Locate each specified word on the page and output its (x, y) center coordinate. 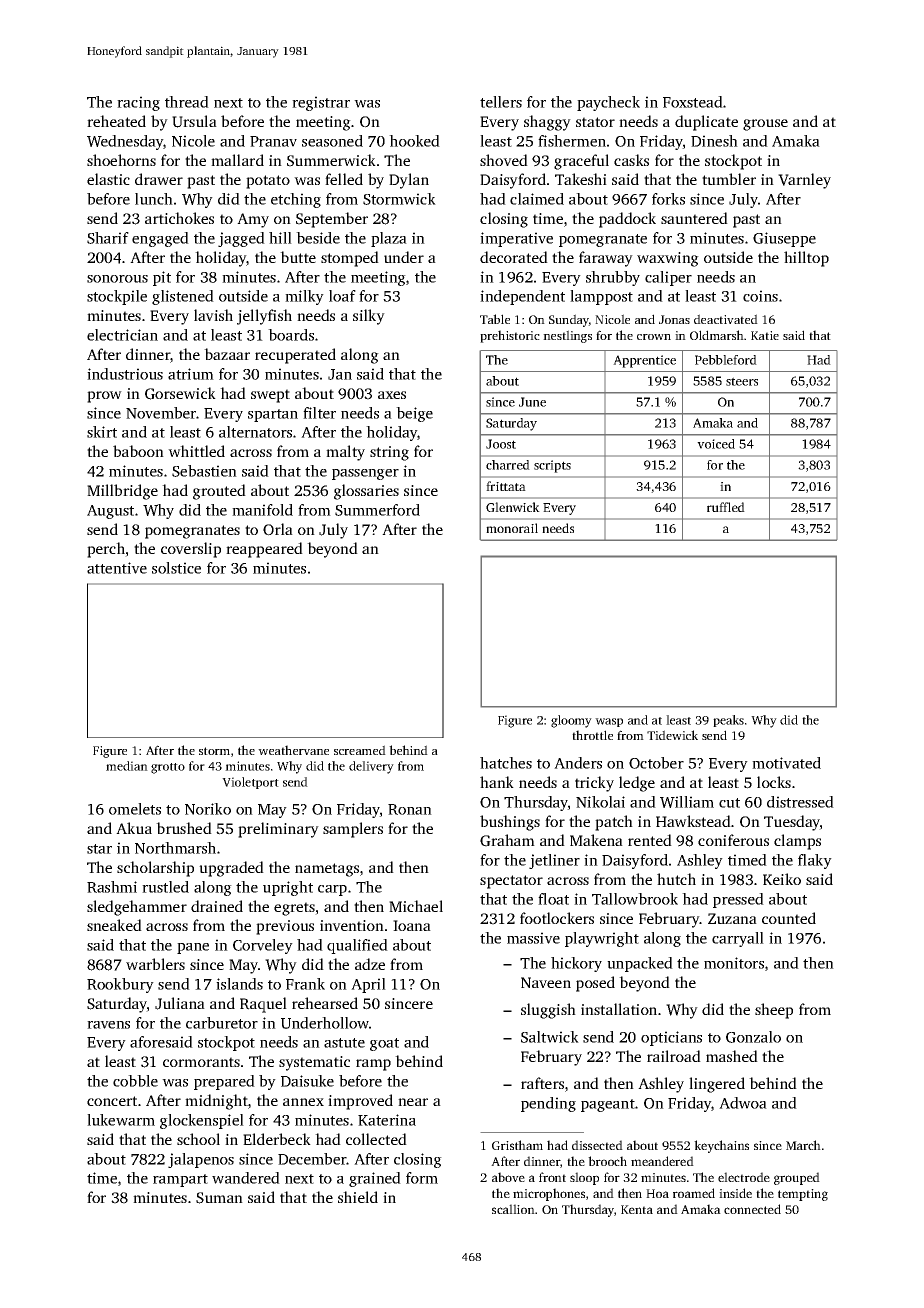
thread (187, 102)
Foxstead (693, 102)
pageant (608, 1105)
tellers (501, 102)
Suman (219, 1198)
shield (358, 1197)
